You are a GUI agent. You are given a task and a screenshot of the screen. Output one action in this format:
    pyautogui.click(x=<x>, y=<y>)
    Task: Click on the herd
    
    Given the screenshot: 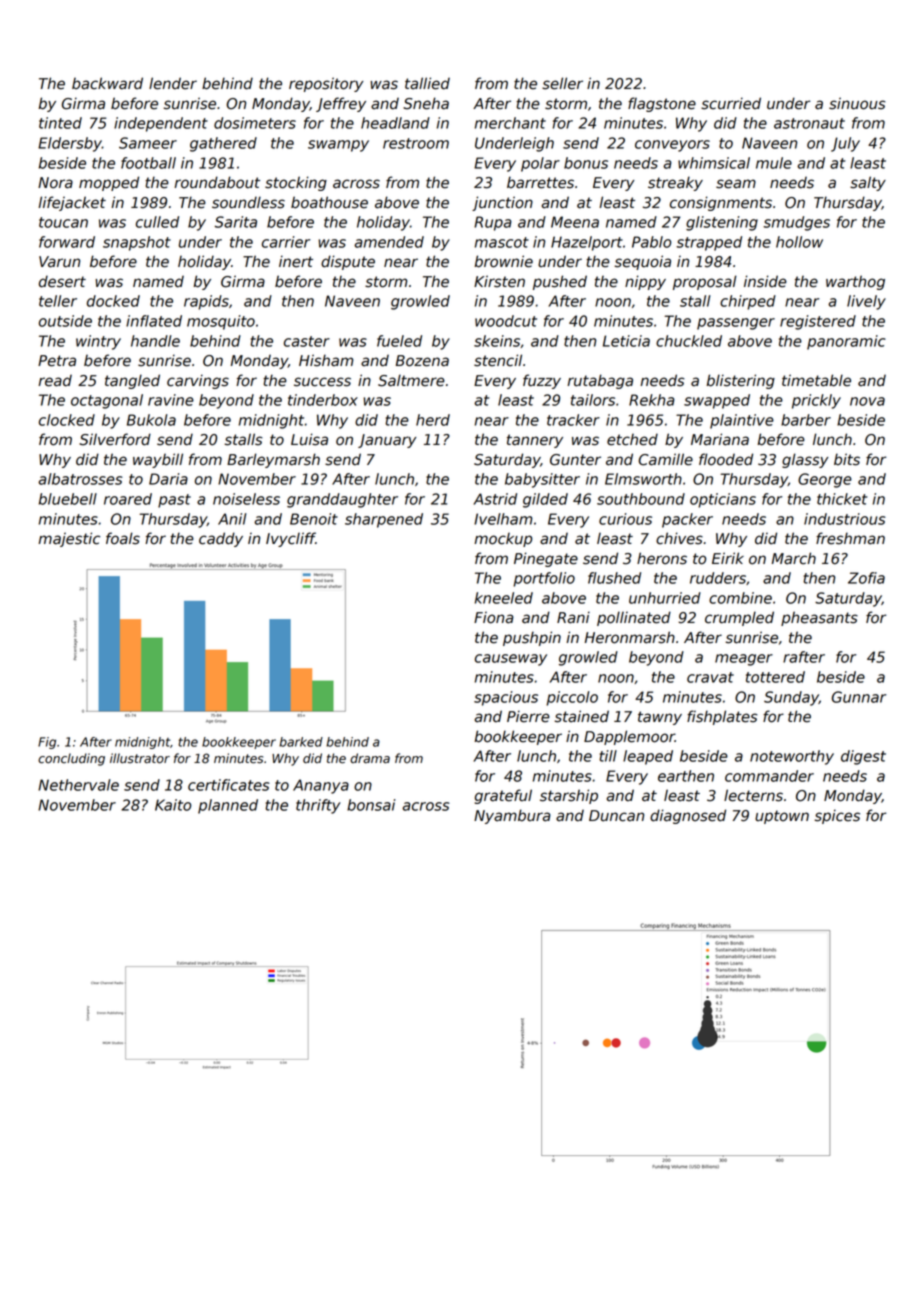 What is the action you would take?
    pyautogui.click(x=433, y=420)
